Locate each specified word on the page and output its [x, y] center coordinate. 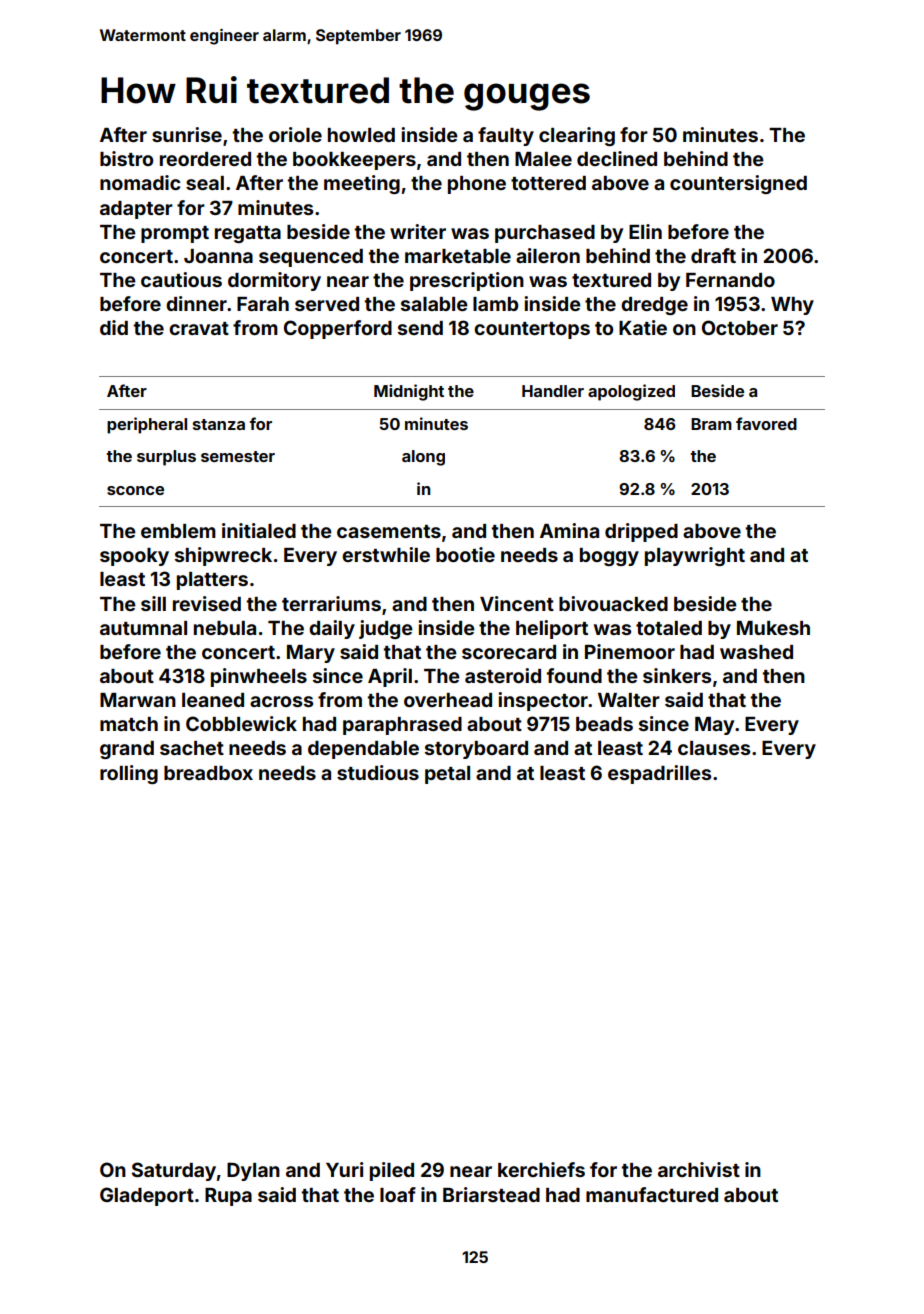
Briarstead [491, 1194]
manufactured [652, 1194]
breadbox [208, 773]
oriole [295, 134]
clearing [577, 136]
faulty [506, 136]
